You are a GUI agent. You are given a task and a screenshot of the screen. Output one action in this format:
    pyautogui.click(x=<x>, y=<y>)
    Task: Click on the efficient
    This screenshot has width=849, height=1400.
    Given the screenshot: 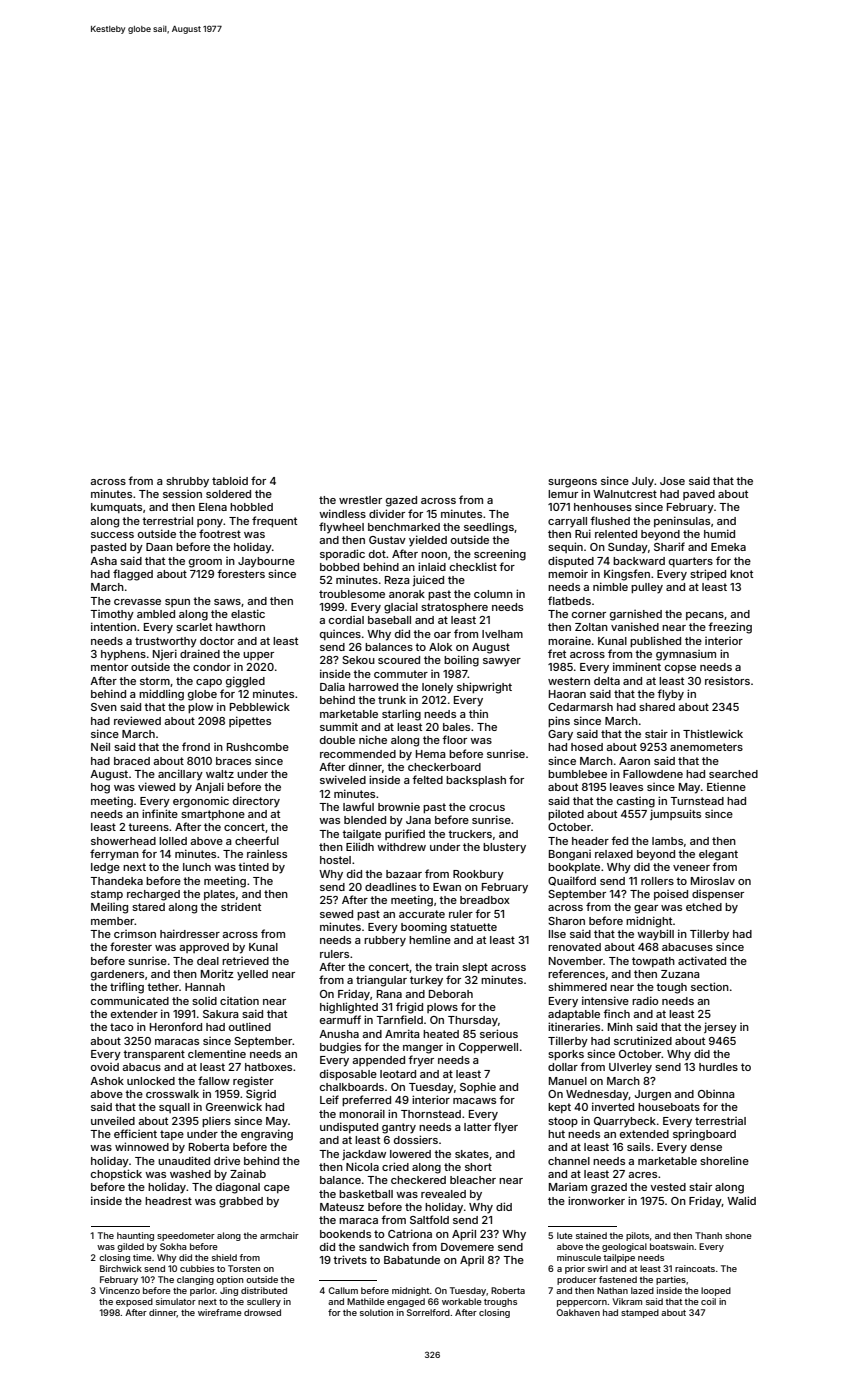 What is the action you would take?
    pyautogui.click(x=135, y=1133)
